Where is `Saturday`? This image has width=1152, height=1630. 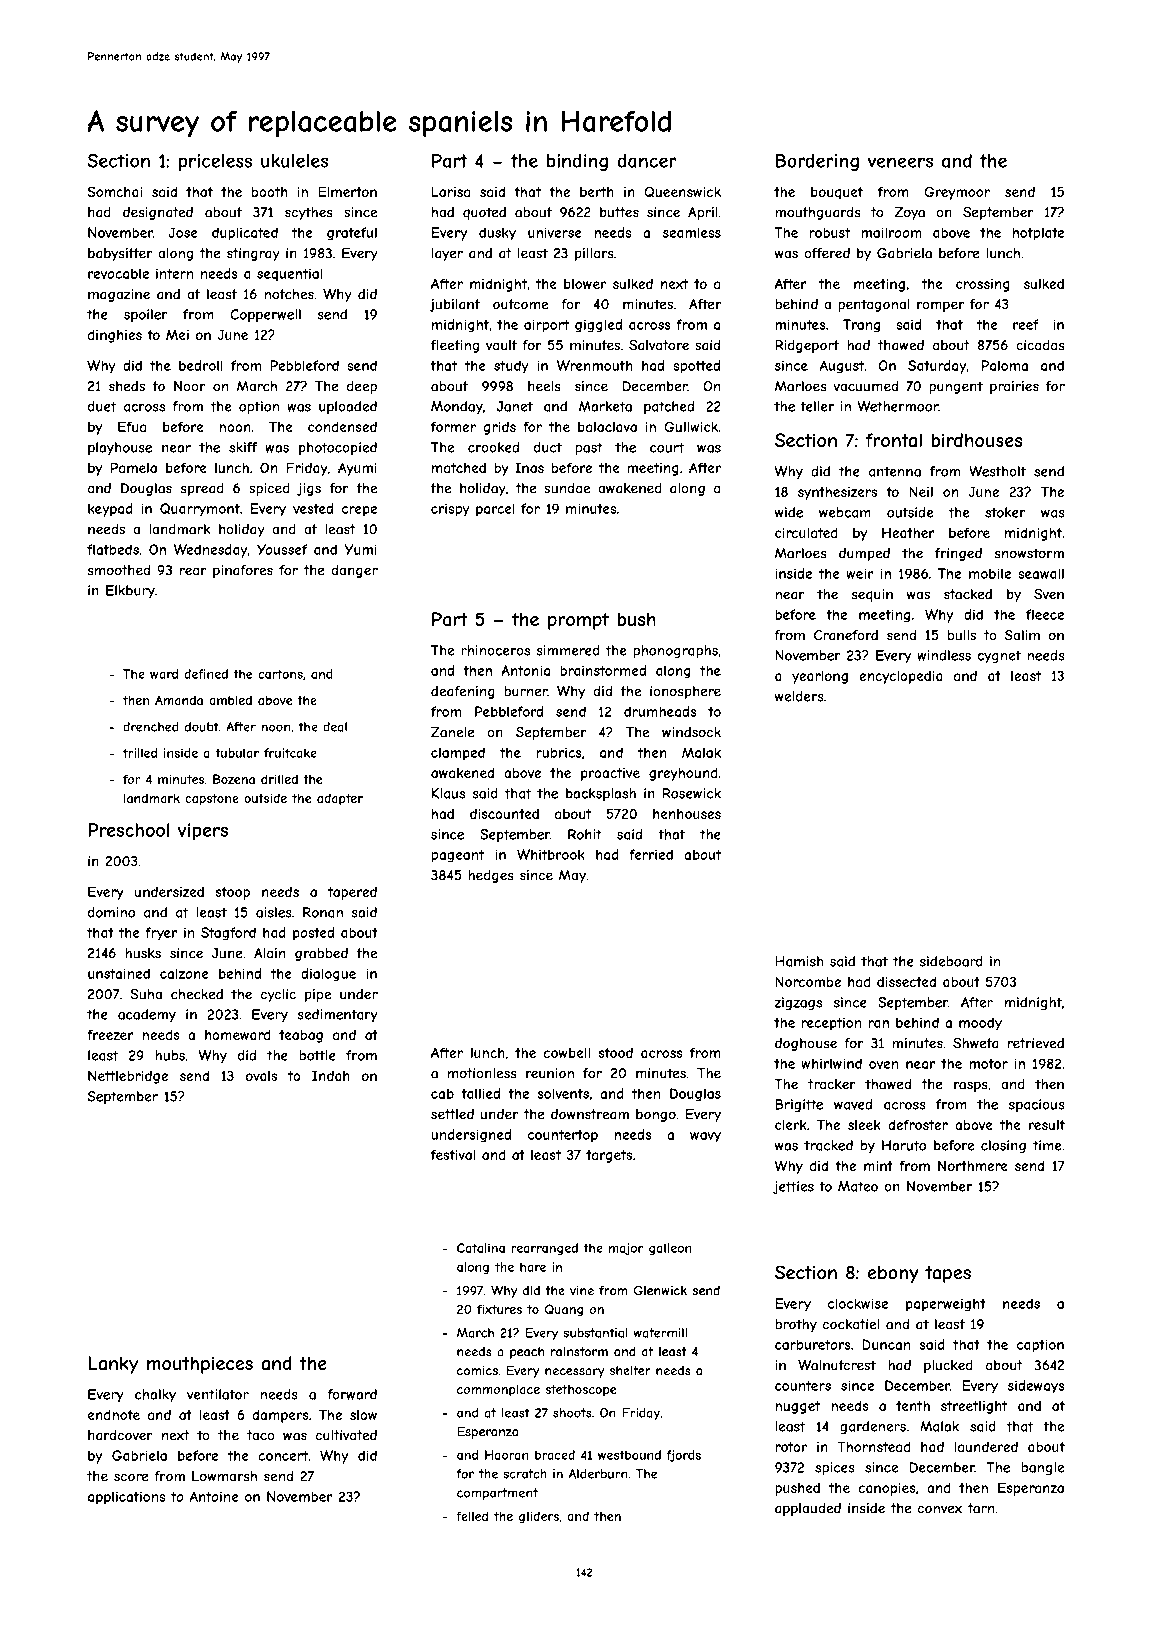
Saturday is located at coordinates (937, 367).
